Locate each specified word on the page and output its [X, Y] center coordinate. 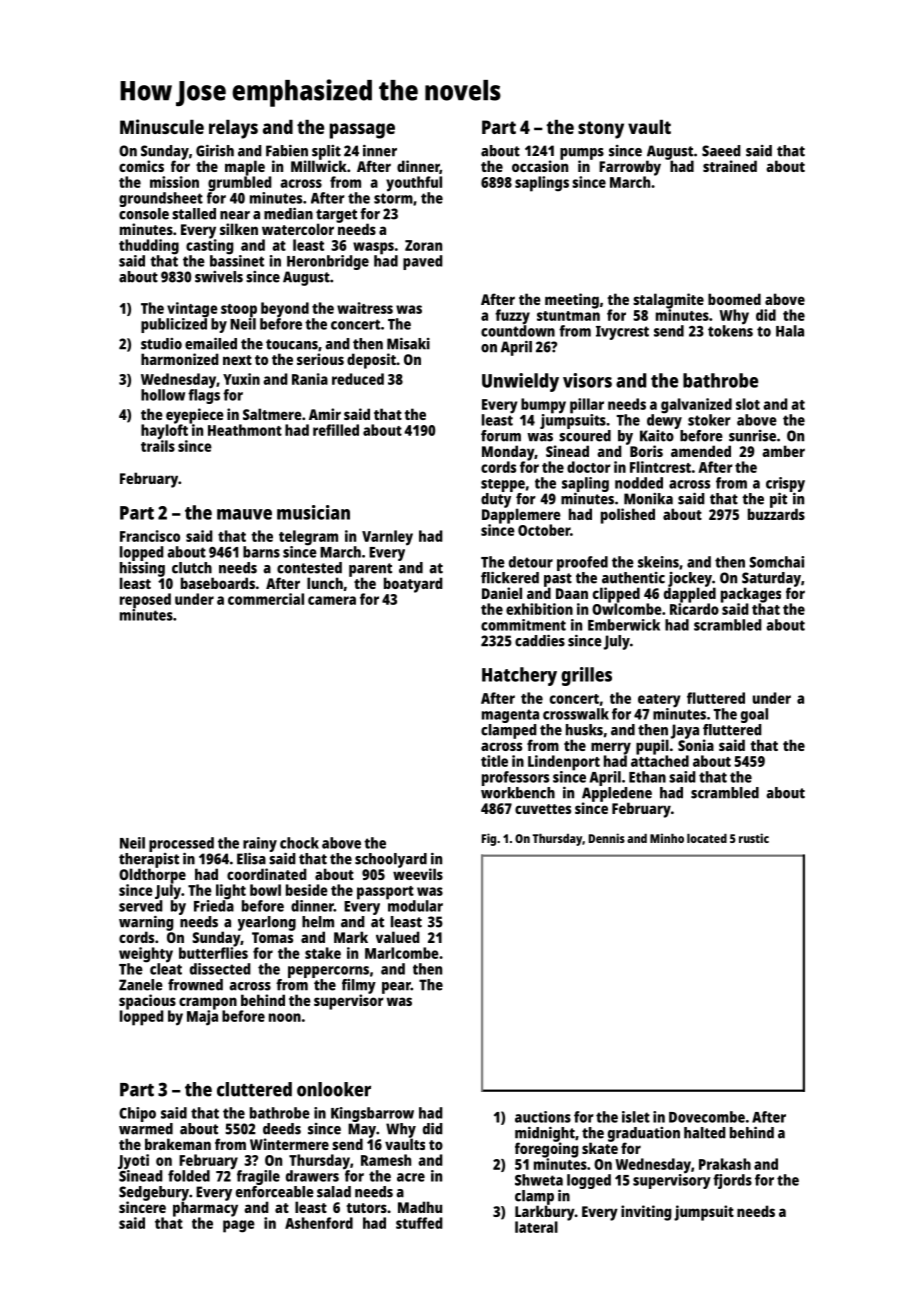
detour [531, 562]
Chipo [137, 1114]
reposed [145, 601]
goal [754, 715]
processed [181, 844]
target [336, 216]
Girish [215, 151]
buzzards [776, 514]
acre [411, 1177]
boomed [734, 299]
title [494, 761]
